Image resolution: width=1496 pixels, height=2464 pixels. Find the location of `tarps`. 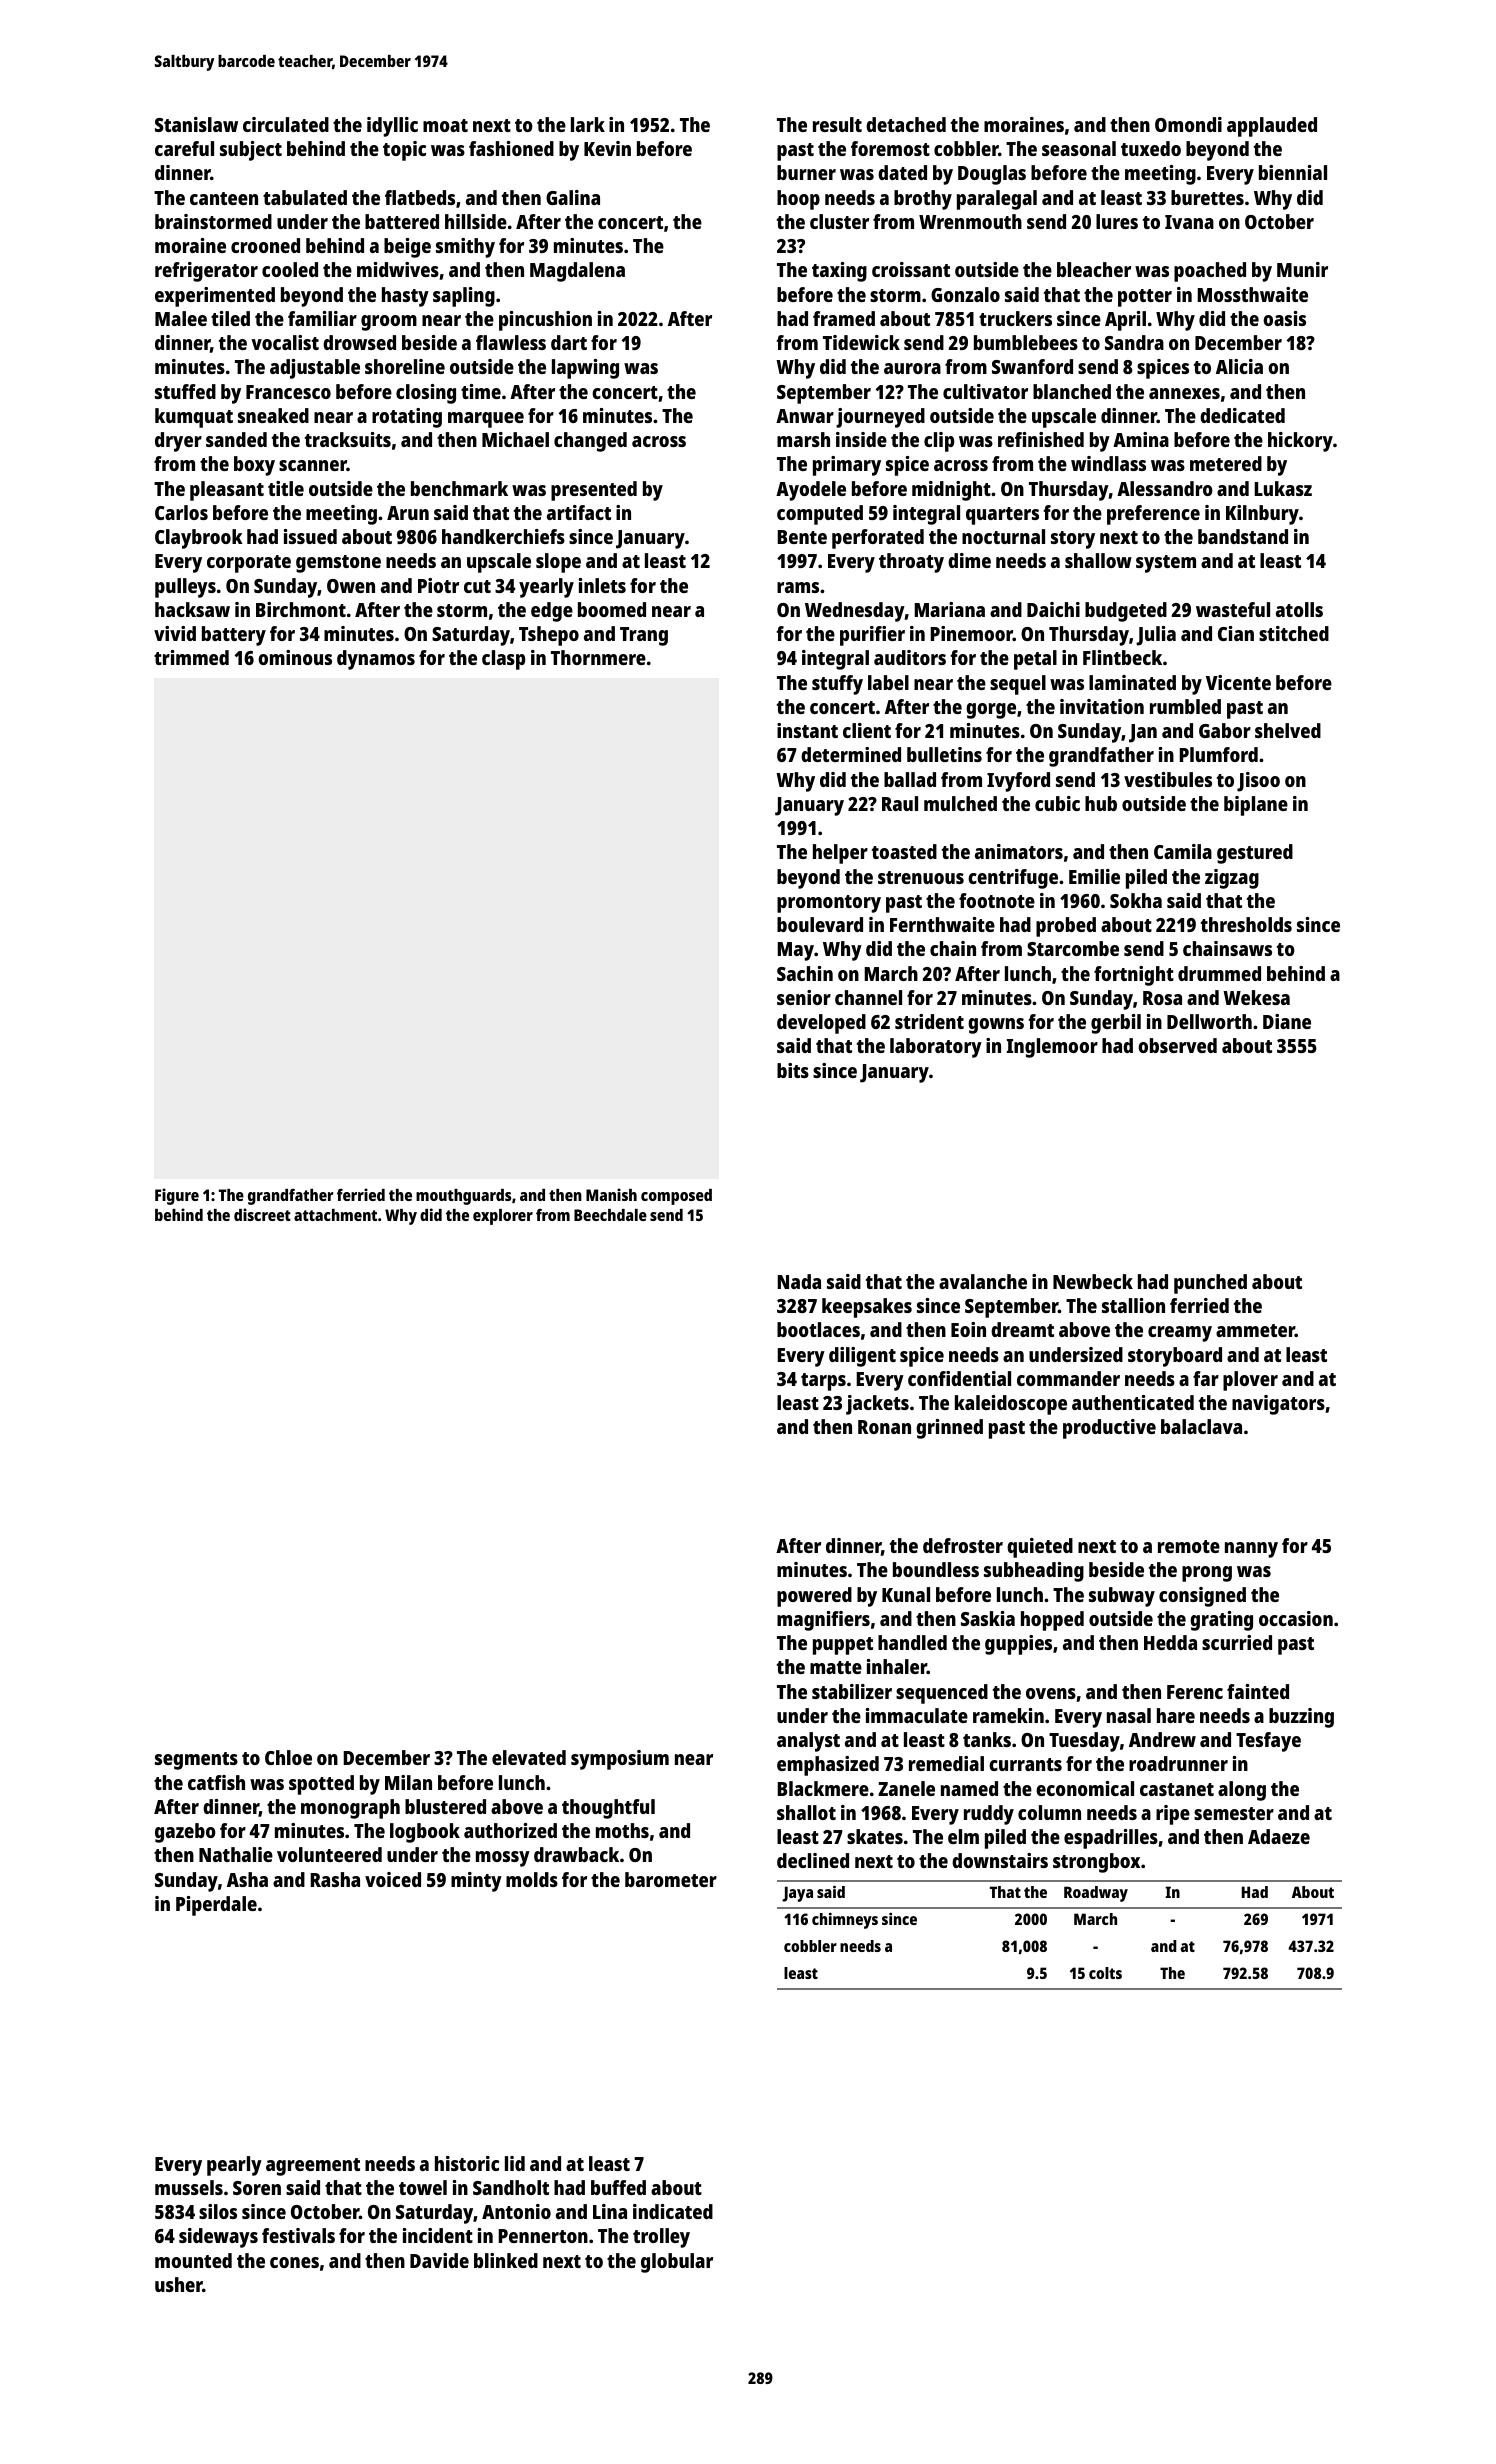

tarps is located at coordinates (823, 1382).
